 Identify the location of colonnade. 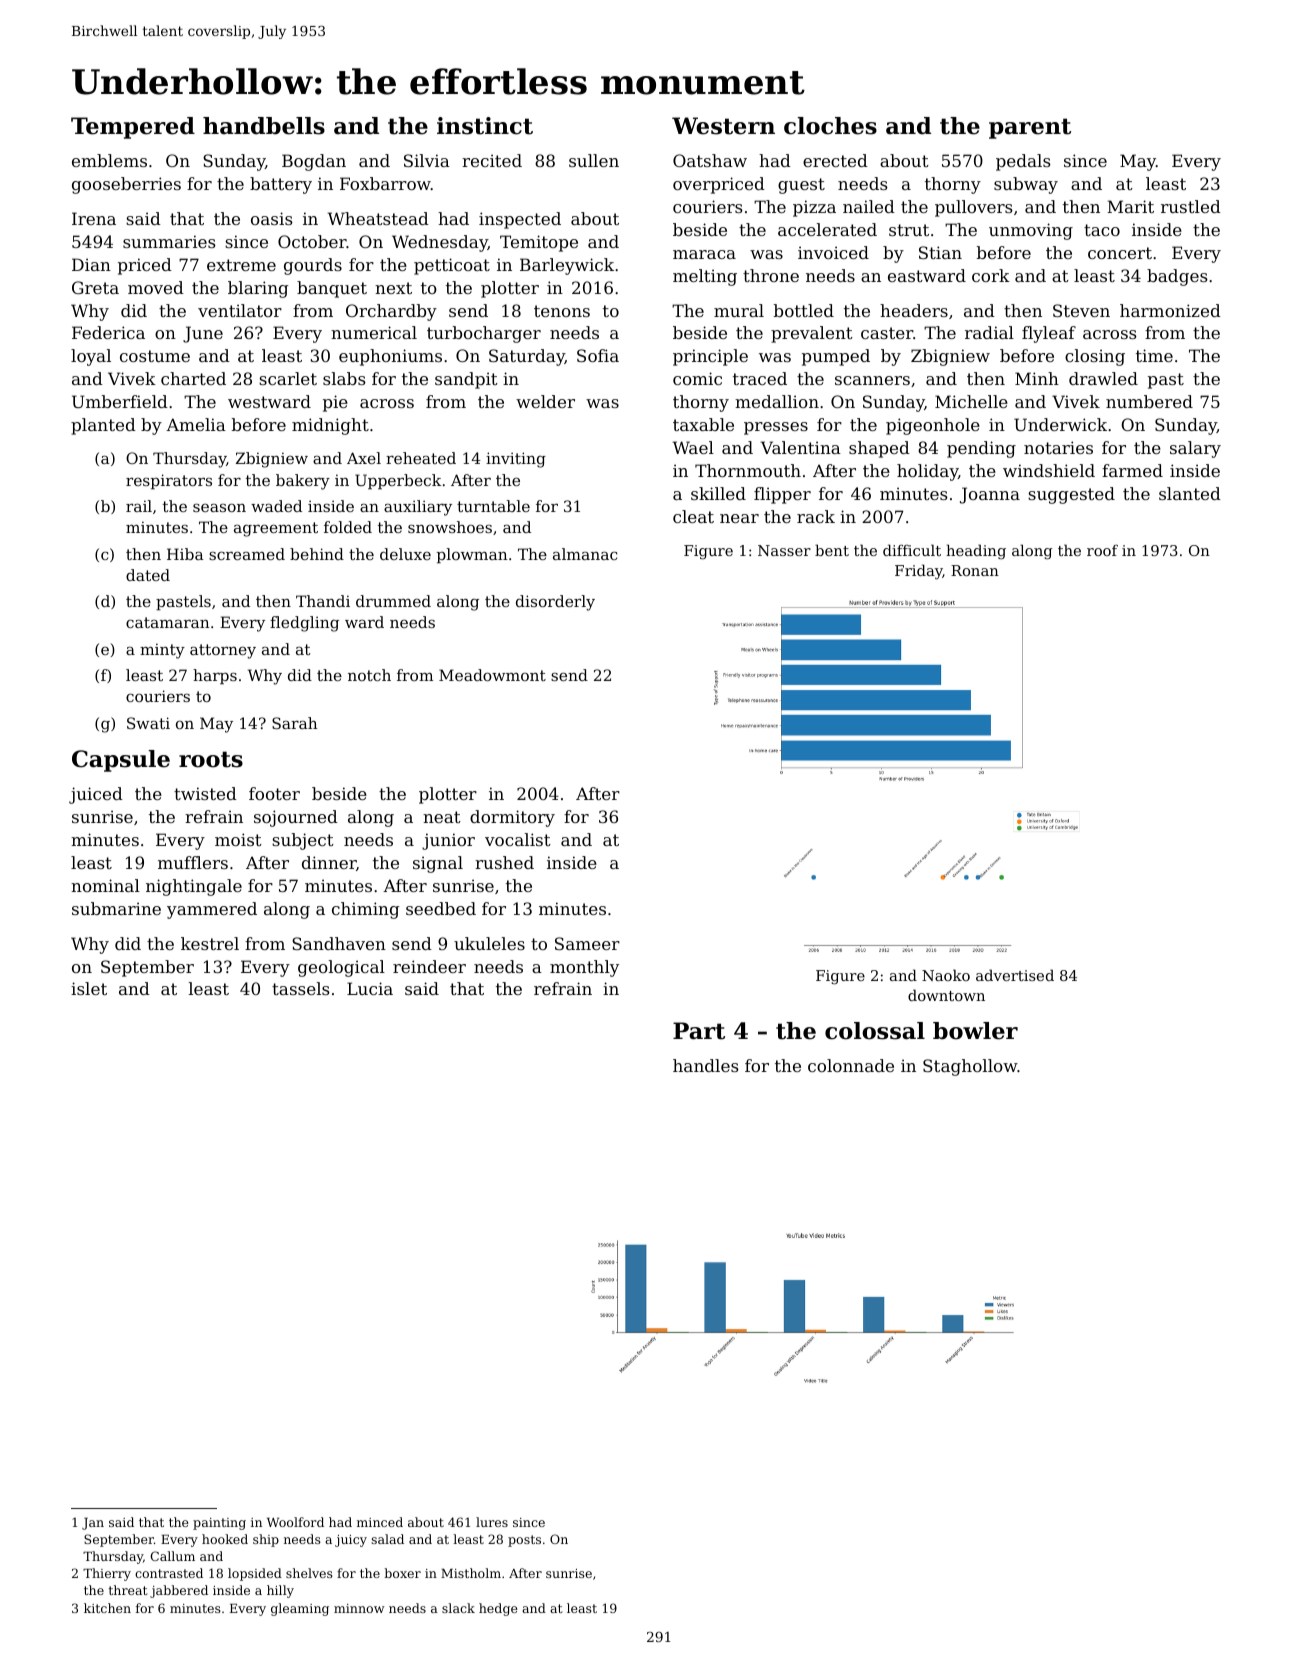
(851, 1065).
